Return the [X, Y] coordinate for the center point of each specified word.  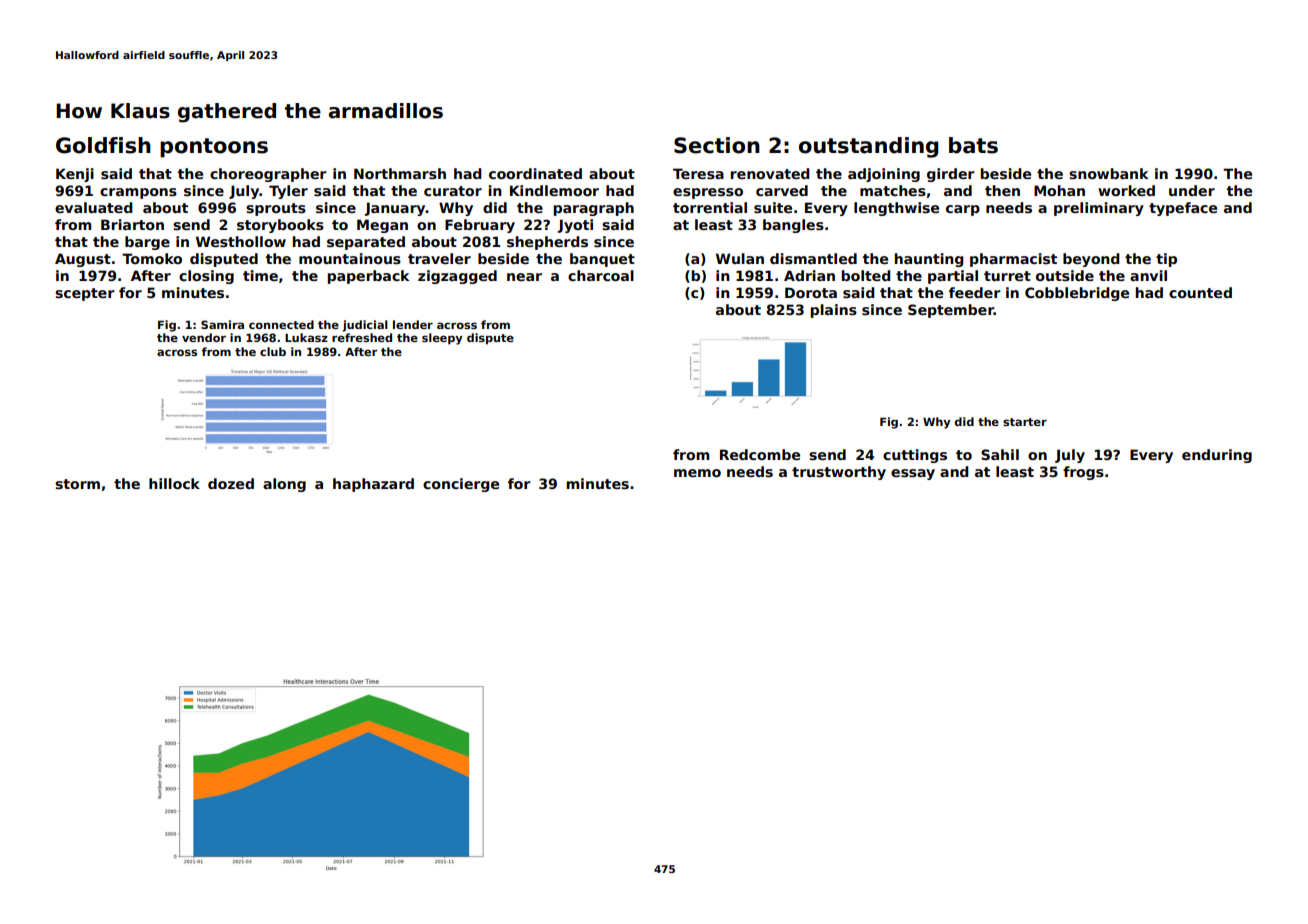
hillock [174, 483]
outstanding [868, 147]
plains [833, 311]
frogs [1083, 473]
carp [963, 210]
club [273, 351]
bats [973, 145]
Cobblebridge [1077, 294]
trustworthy [839, 473]
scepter [85, 294]
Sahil [1000, 454]
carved [782, 190]
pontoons [214, 148]
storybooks [280, 226]
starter [1025, 422]
